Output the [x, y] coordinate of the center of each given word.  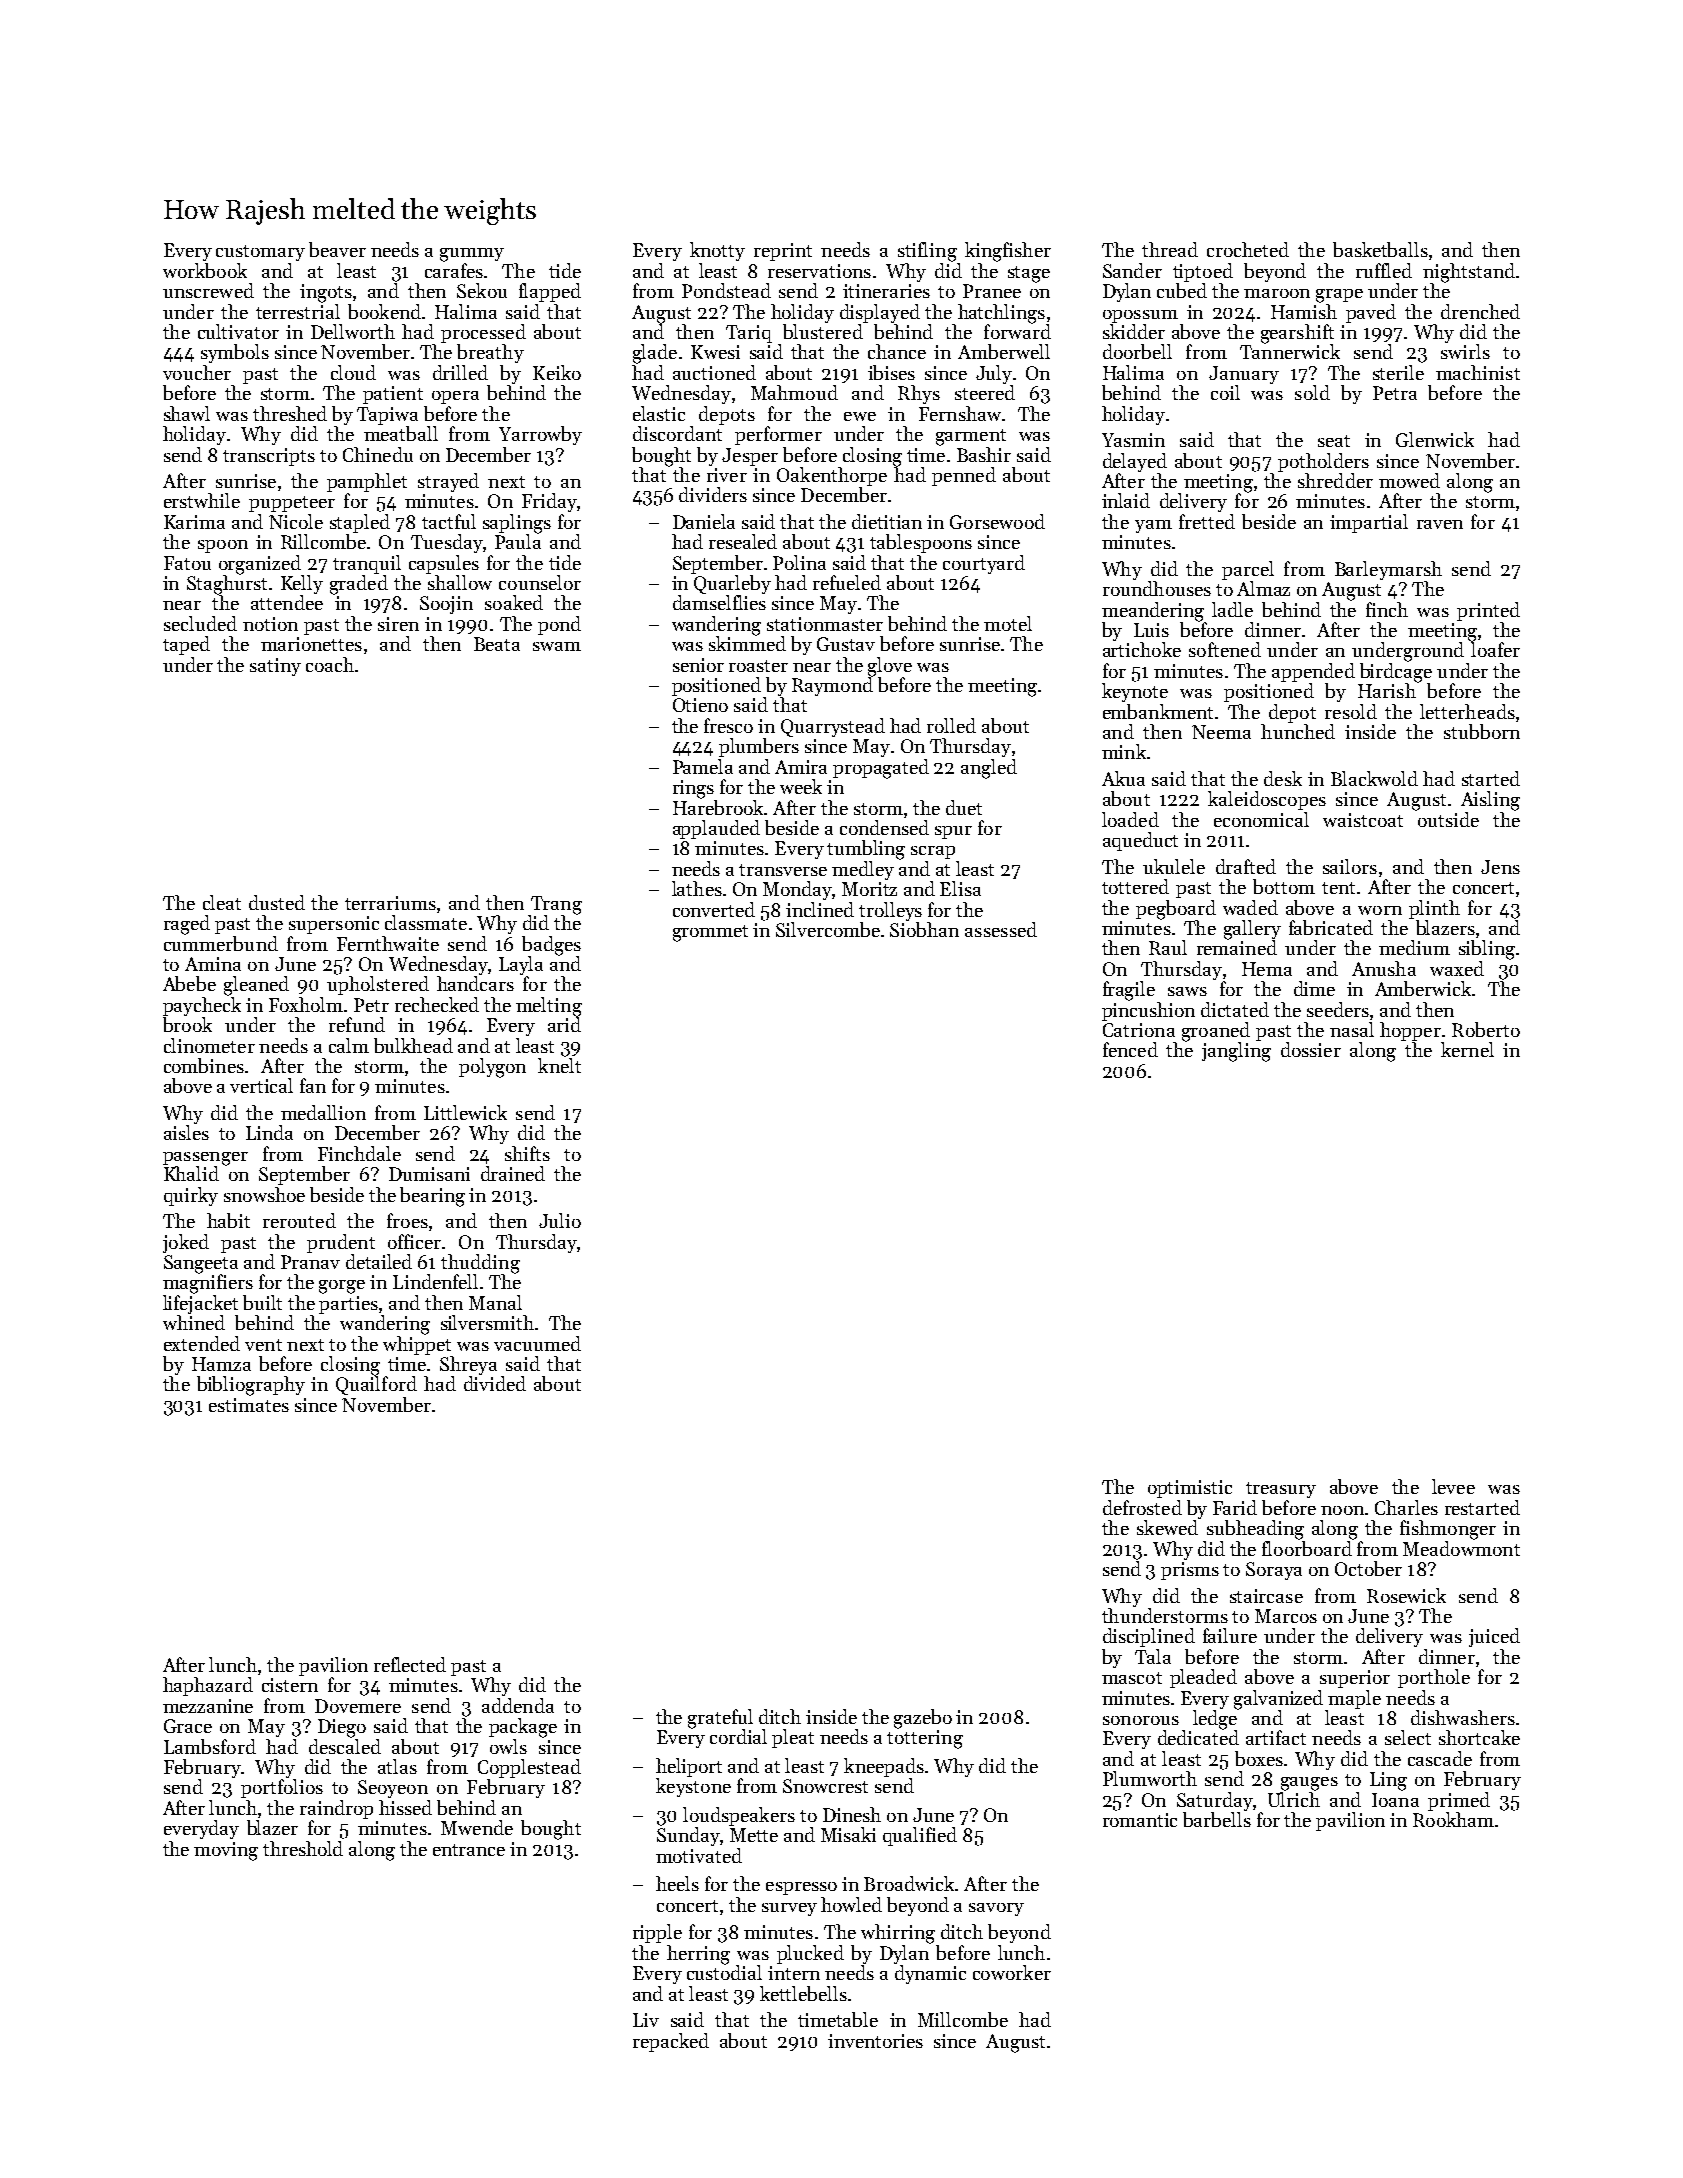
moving [226, 1851]
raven [1440, 524]
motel [1008, 623]
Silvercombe [828, 929]
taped [186, 645]
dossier [1311, 1049]
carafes [454, 270]
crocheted [1248, 249]
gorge [342, 1287]
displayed [880, 313]
